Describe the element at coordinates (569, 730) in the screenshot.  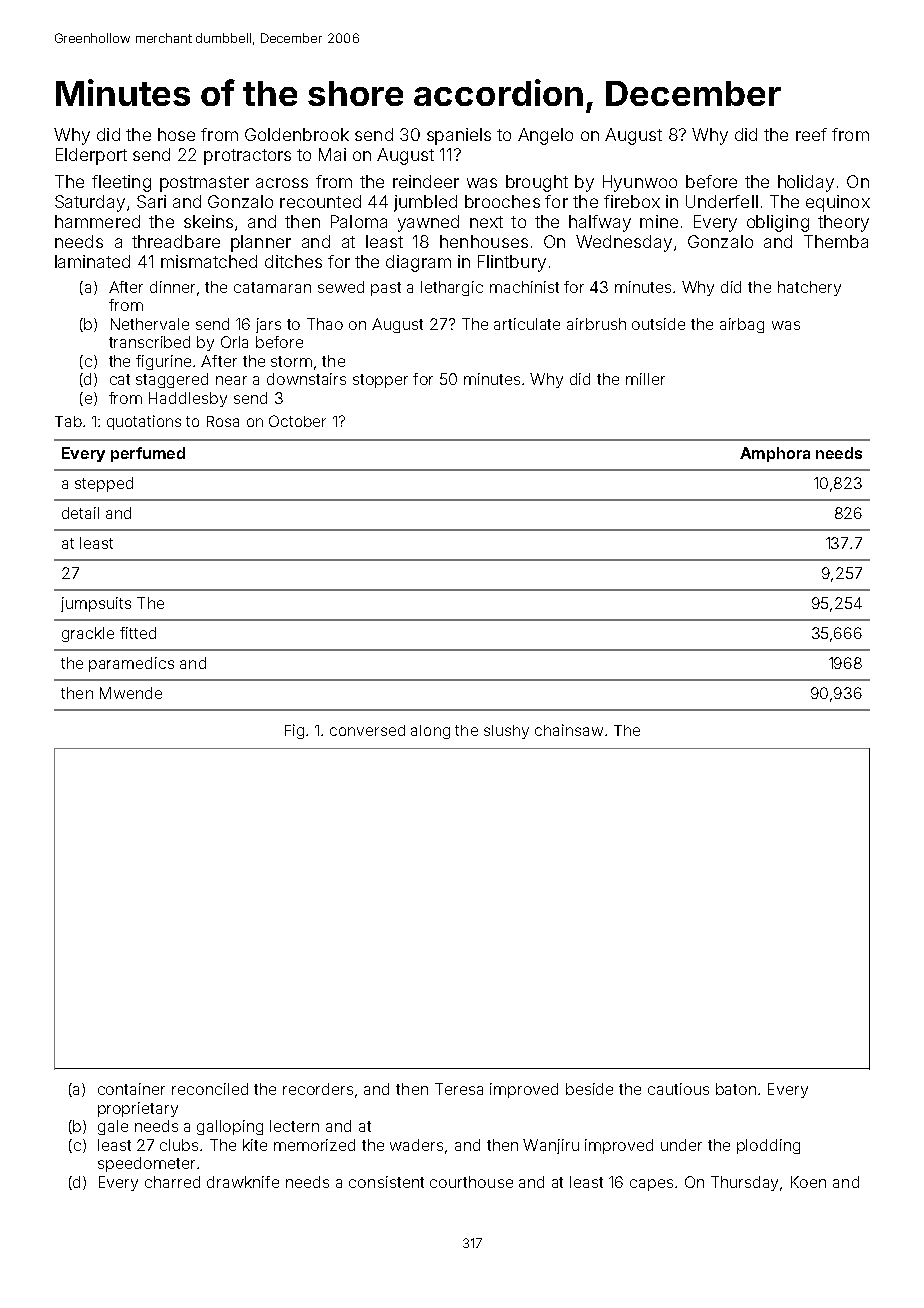
I see `chainsaw` at that location.
